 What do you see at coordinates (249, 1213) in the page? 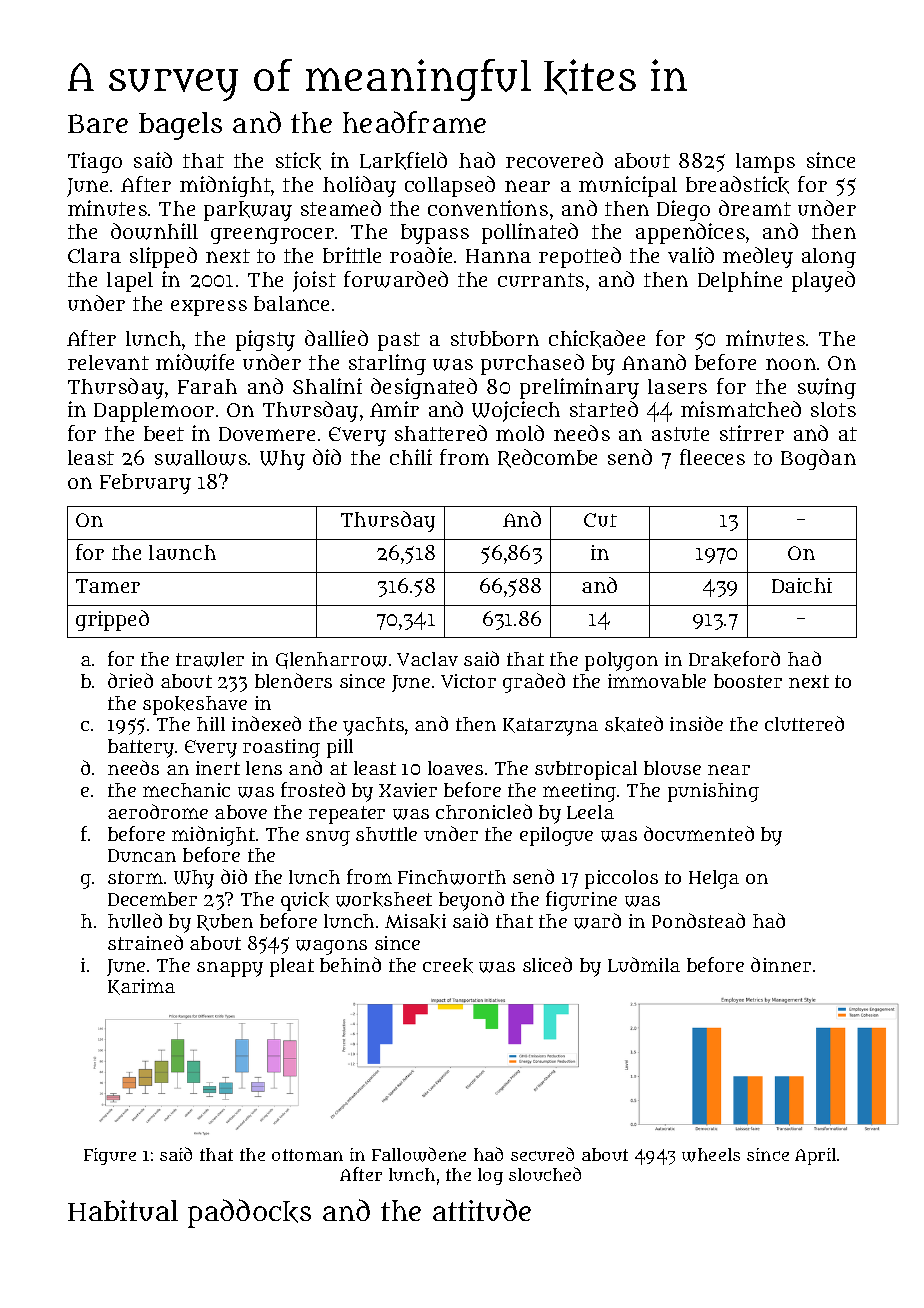
I see `paddocks` at bounding box center [249, 1213].
